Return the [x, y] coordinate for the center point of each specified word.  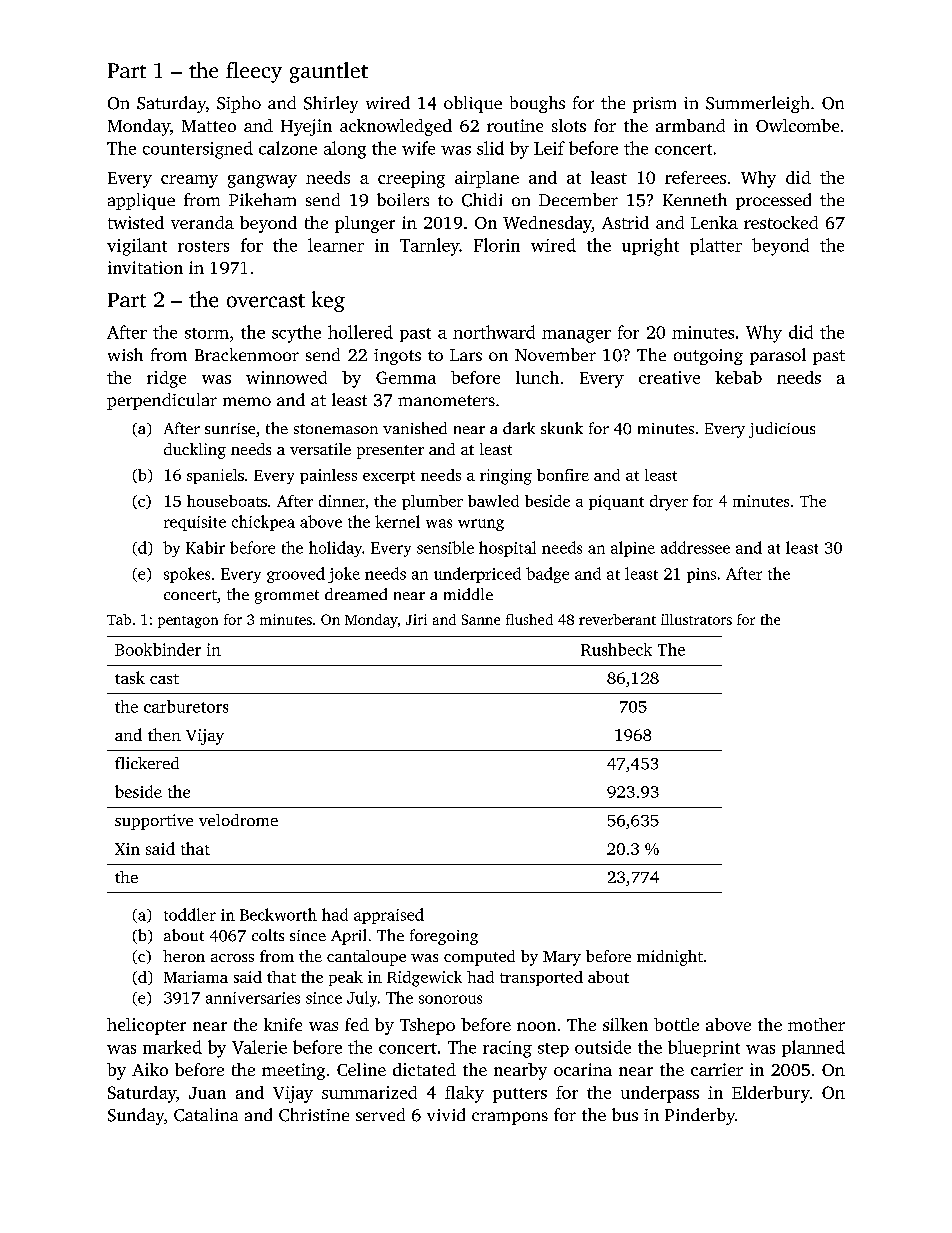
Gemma [406, 377]
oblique [473, 104]
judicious [782, 430]
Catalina [206, 1115]
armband [690, 125]
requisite [195, 523]
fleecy [254, 72]
